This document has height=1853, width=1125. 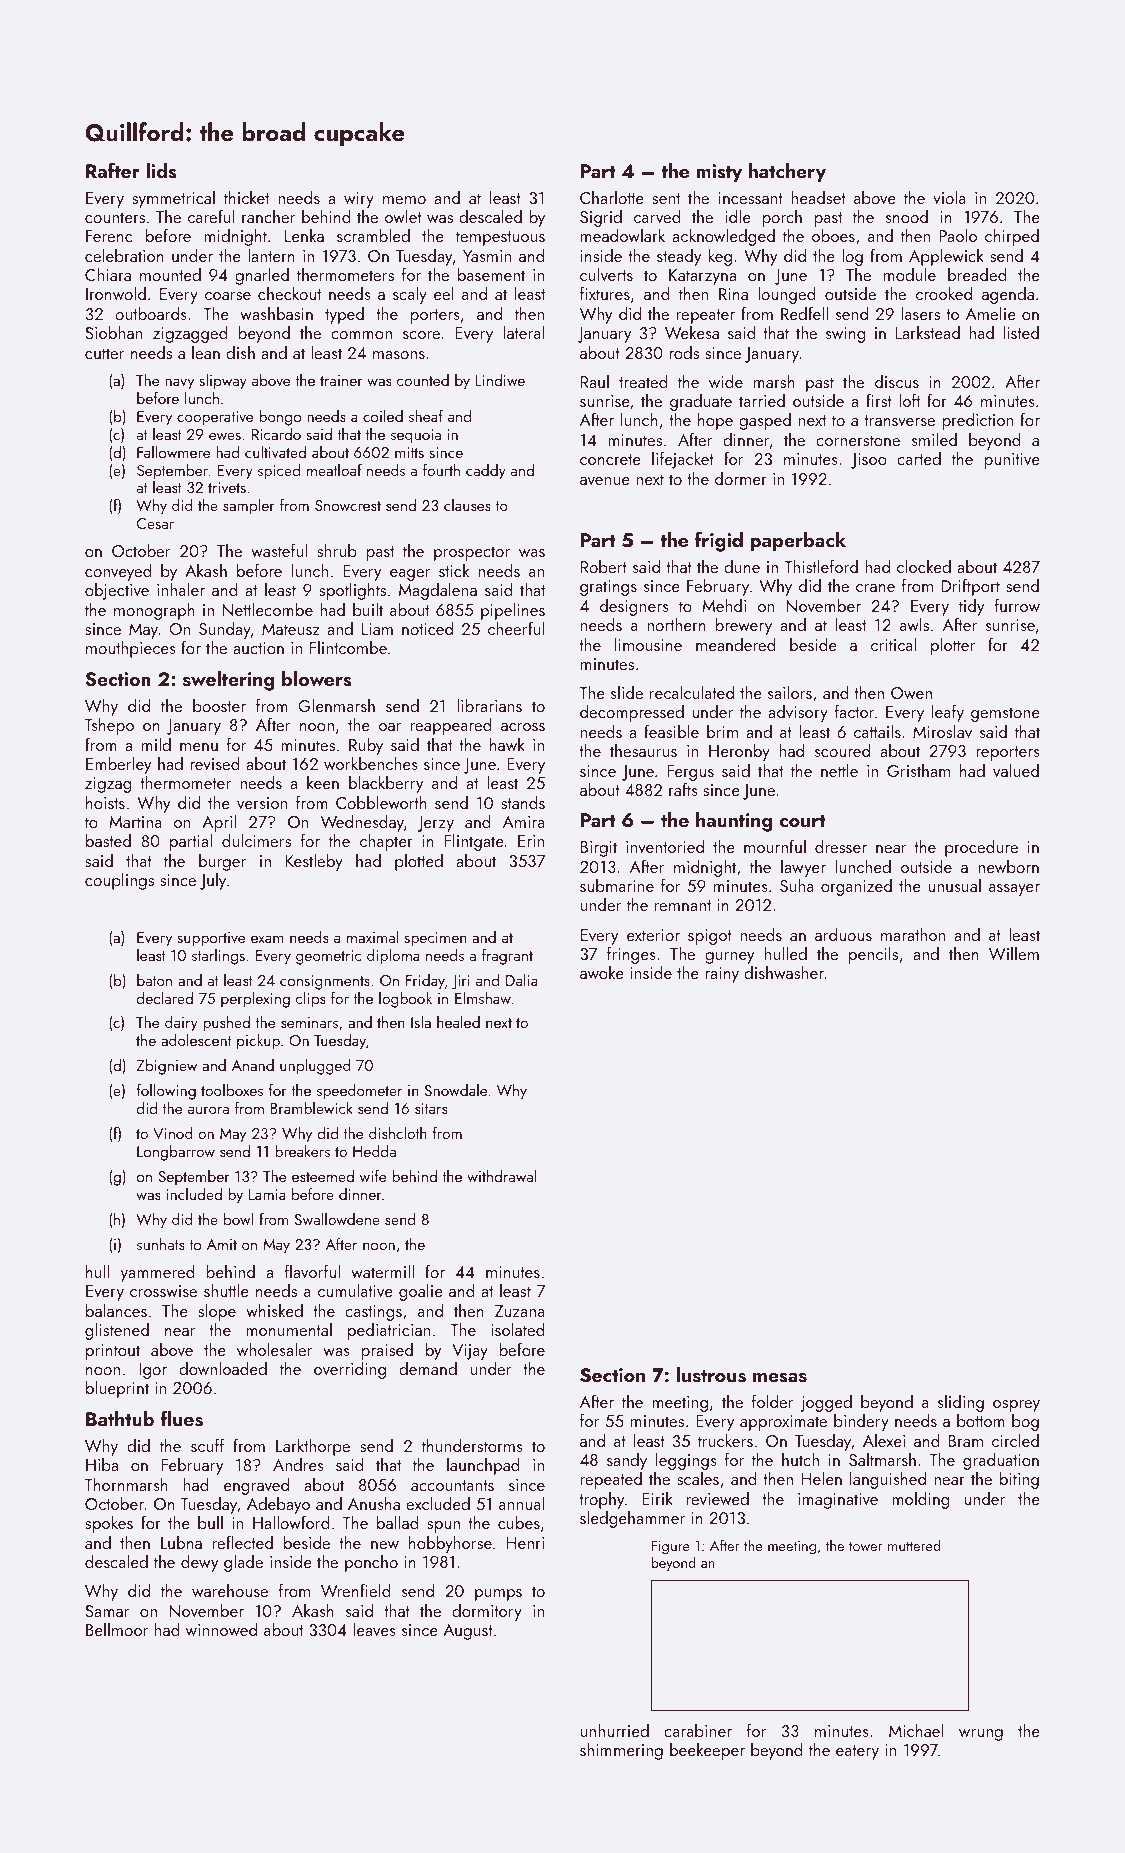 I want to click on balances, so click(x=116, y=1310).
